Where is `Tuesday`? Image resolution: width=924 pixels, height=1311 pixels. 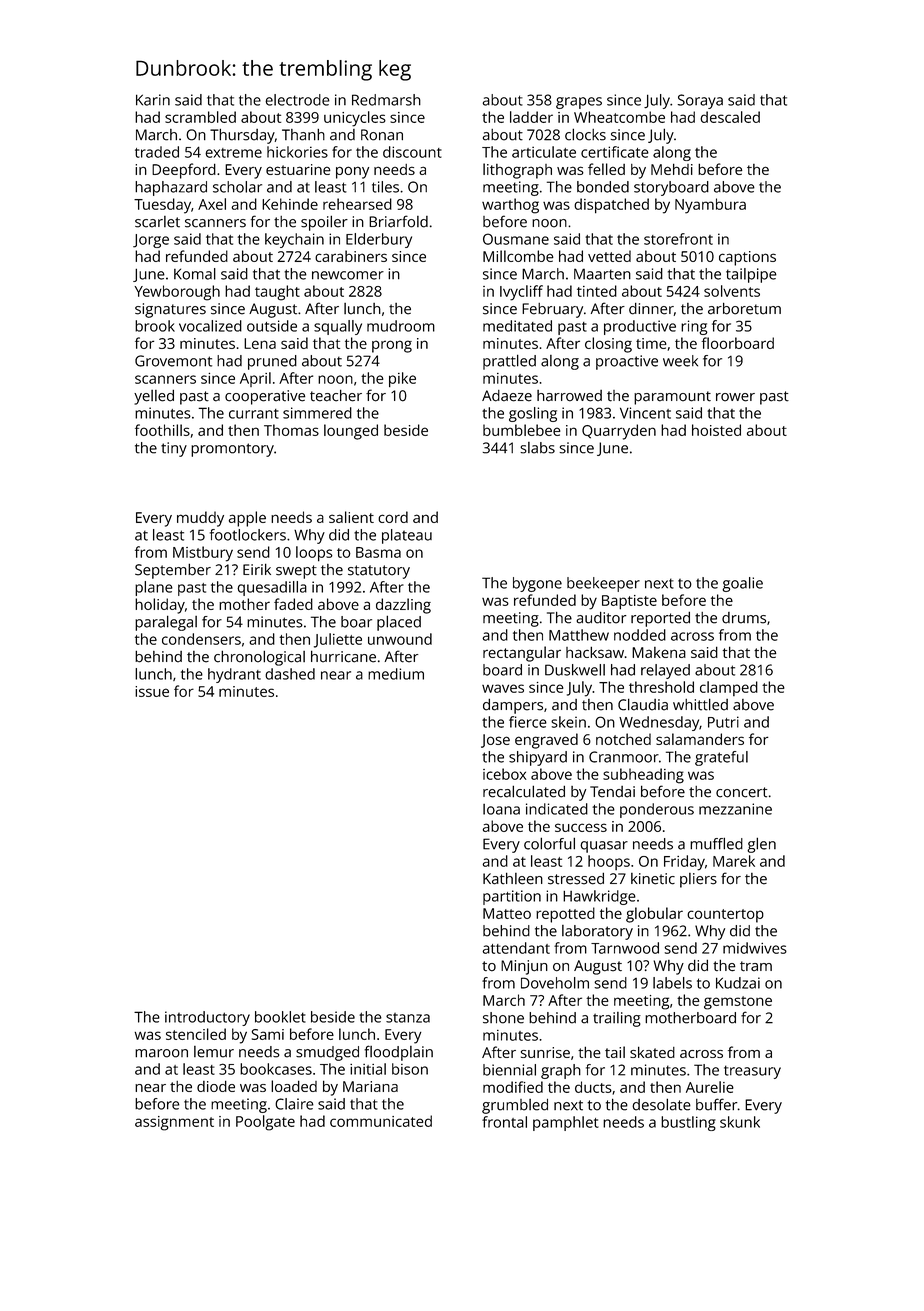
Tuesday is located at coordinates (162, 206).
